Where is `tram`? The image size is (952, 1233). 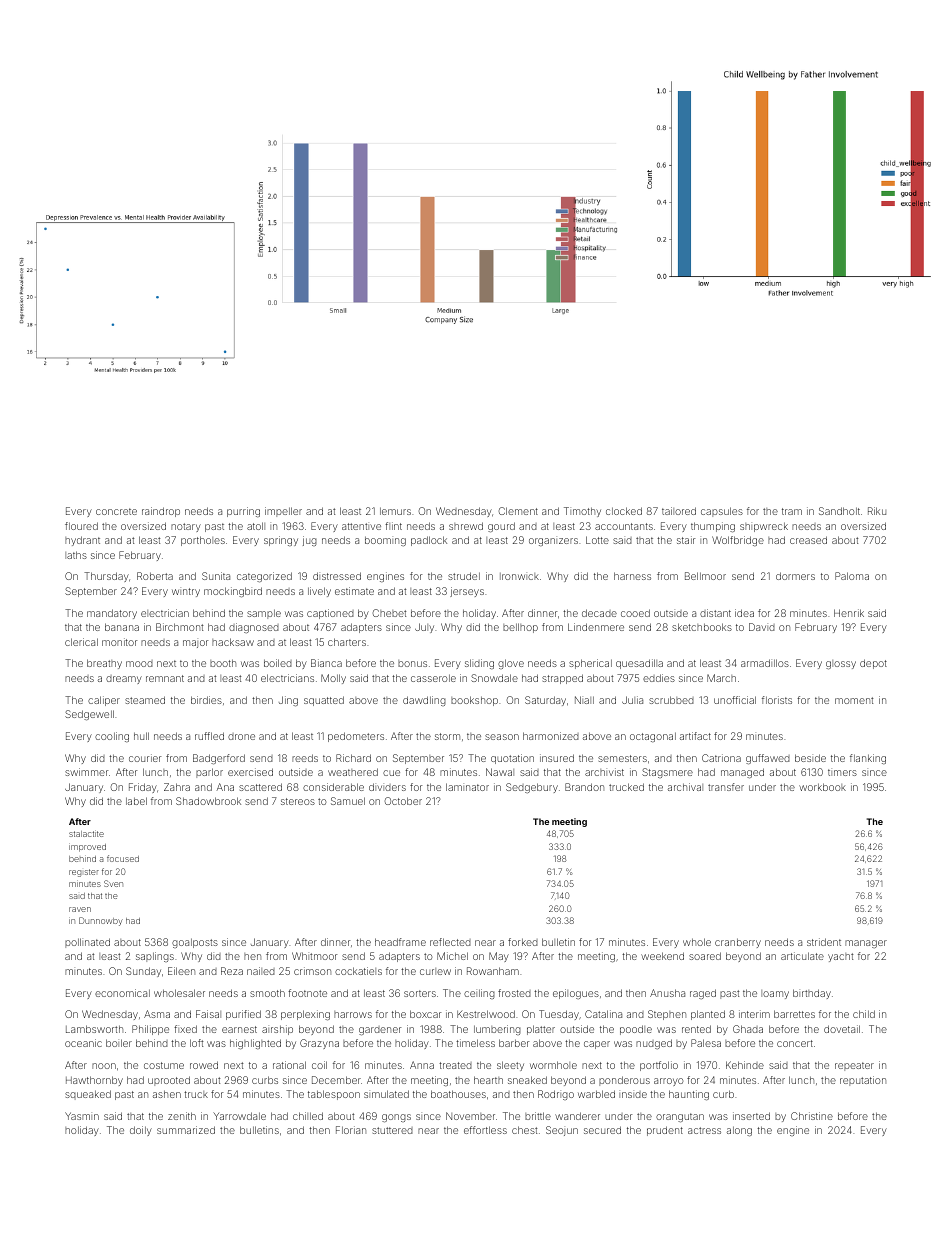 tram is located at coordinates (792, 511).
